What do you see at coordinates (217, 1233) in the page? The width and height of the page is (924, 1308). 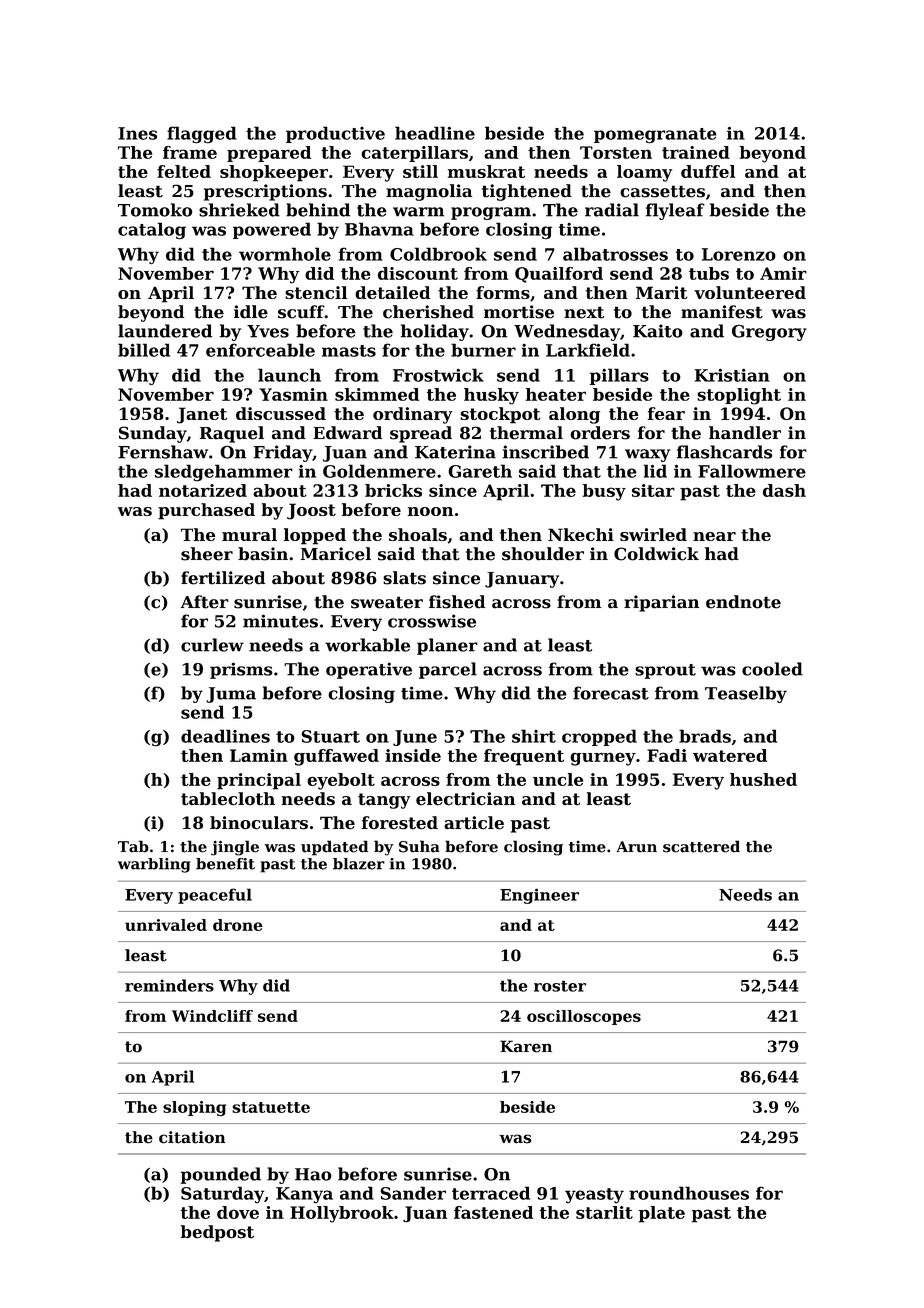 I see `bedpost` at bounding box center [217, 1233].
